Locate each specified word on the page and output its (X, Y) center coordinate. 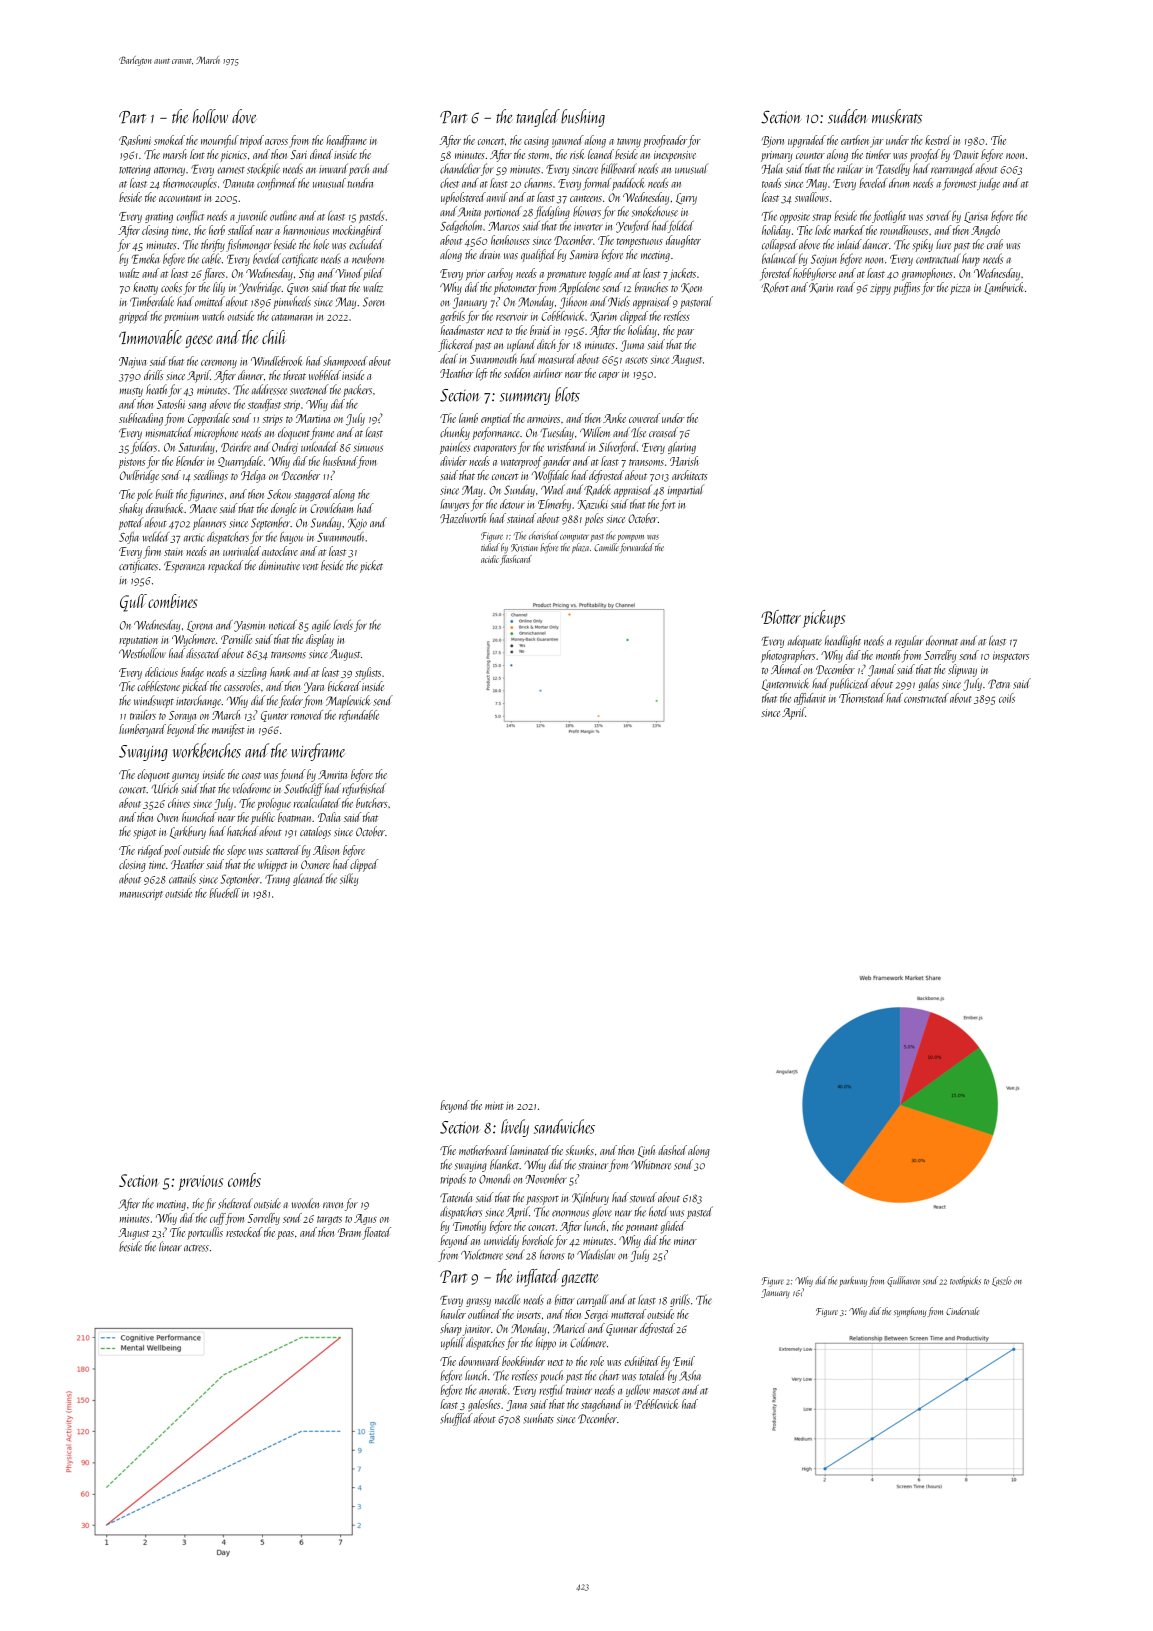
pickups (824, 619)
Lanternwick (785, 684)
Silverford (618, 448)
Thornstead (862, 698)
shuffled (456, 1419)
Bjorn (773, 142)
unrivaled (242, 551)
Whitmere (651, 1164)
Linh (646, 1151)
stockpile (263, 169)
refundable (359, 716)
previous (200, 1183)
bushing (583, 118)
